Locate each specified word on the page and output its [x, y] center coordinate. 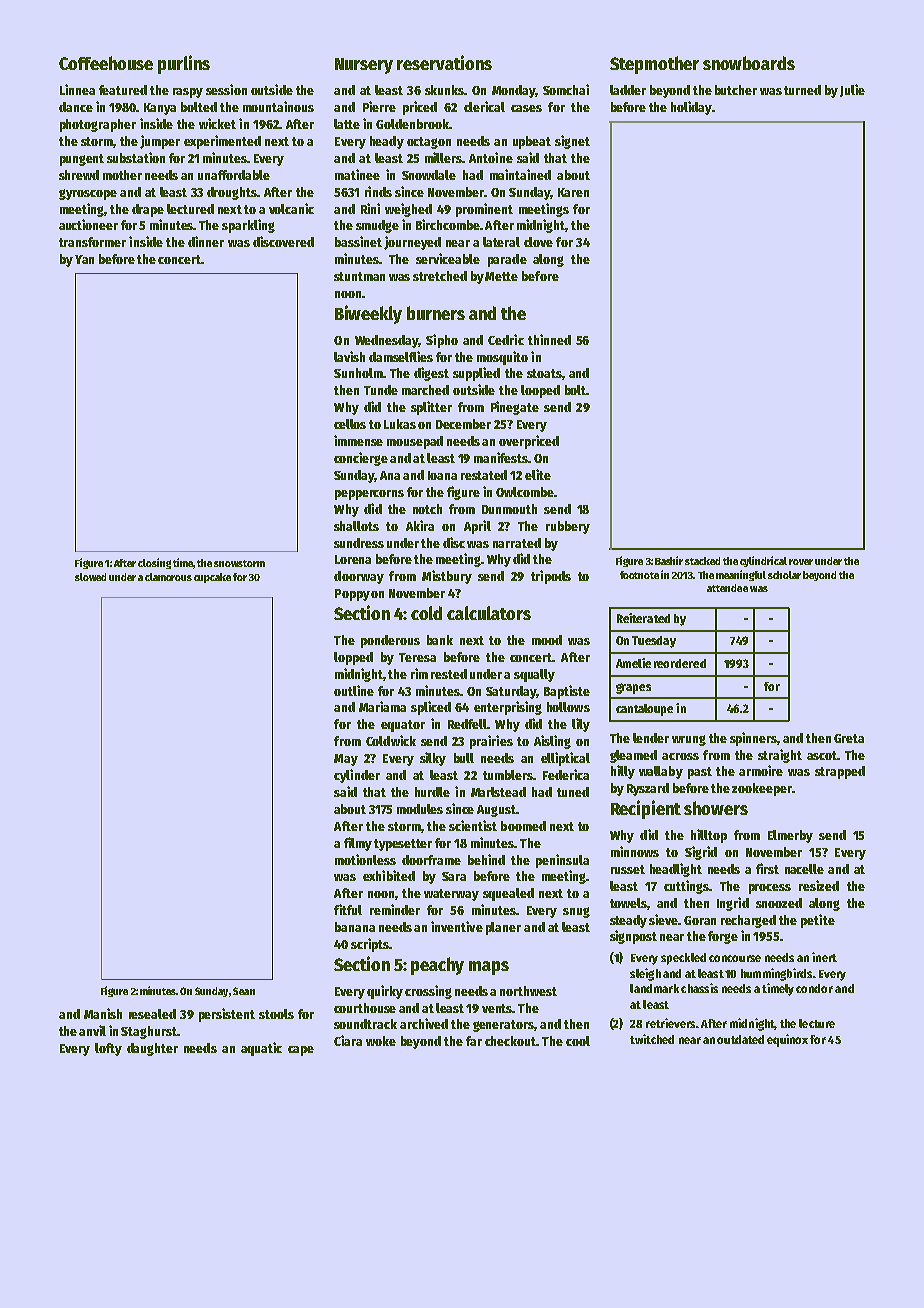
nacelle [804, 869]
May [346, 760]
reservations [444, 62]
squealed [508, 894]
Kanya [160, 109]
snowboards [749, 63]
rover [801, 562]
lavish [349, 356]
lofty [108, 1049]
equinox [787, 1040]
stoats [544, 373]
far [474, 1041]
